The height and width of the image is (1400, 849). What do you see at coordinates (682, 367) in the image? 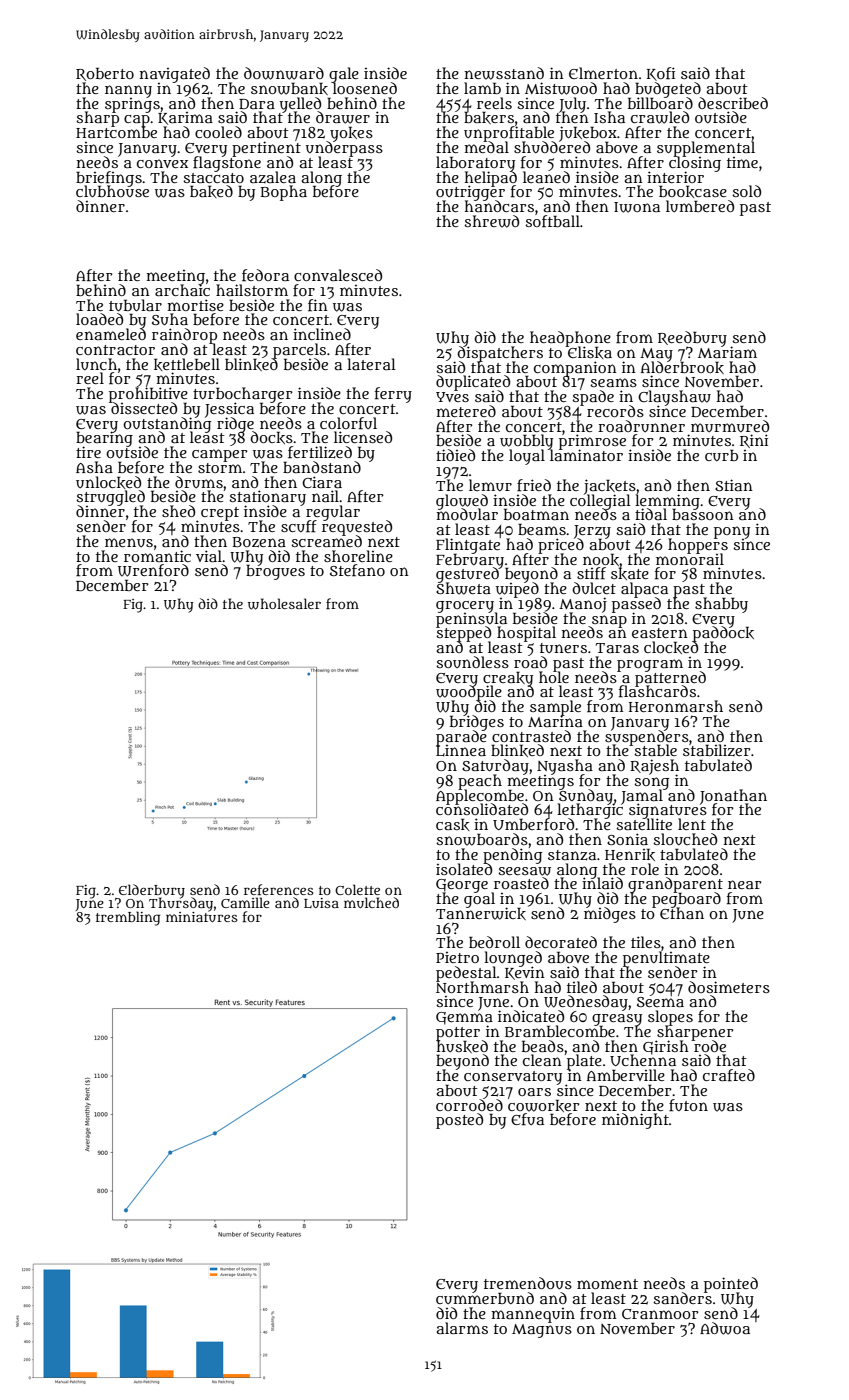
I see `Alderbrook` at bounding box center [682, 367].
